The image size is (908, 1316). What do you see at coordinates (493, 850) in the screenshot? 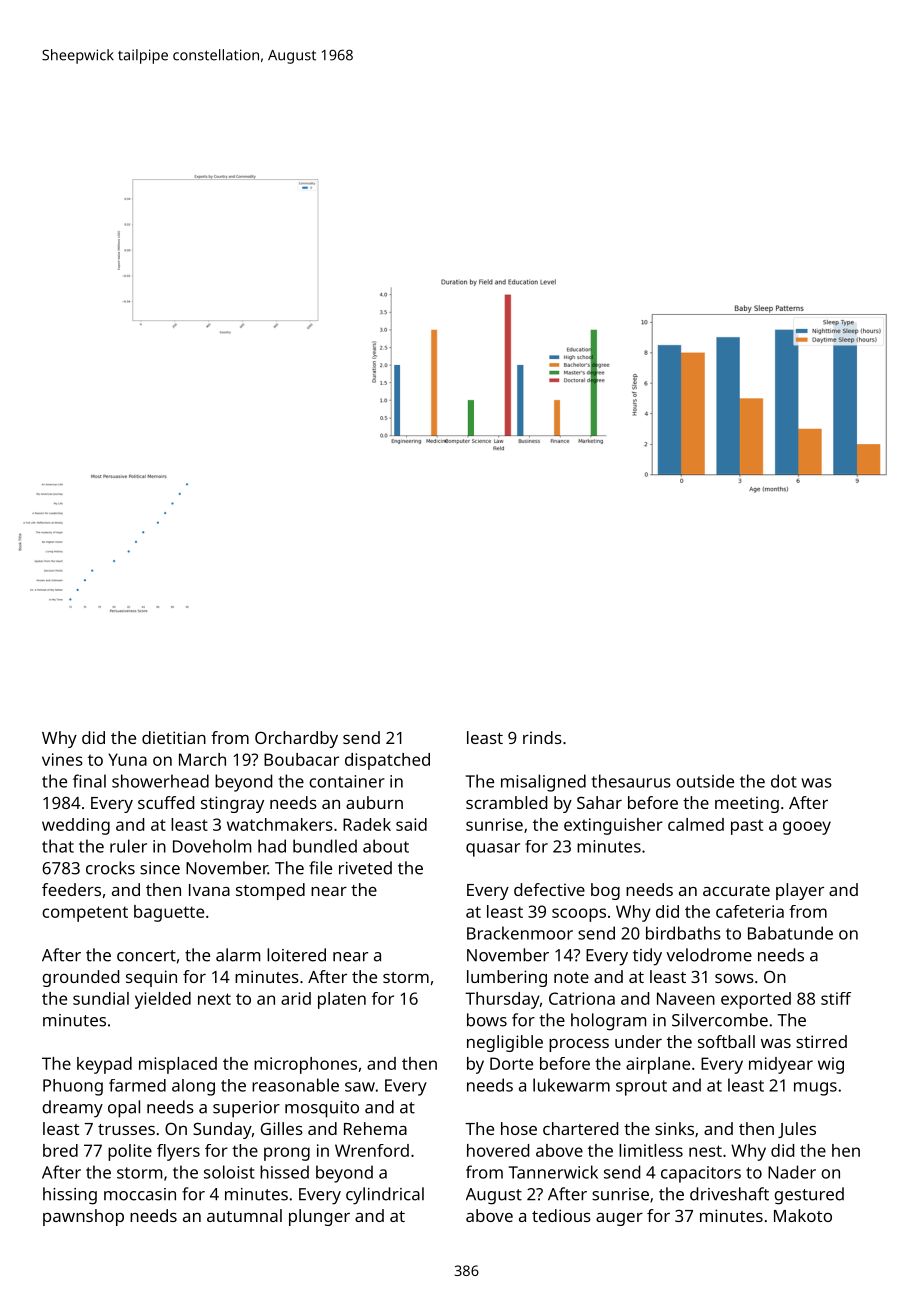
I see `quasar` at bounding box center [493, 850].
